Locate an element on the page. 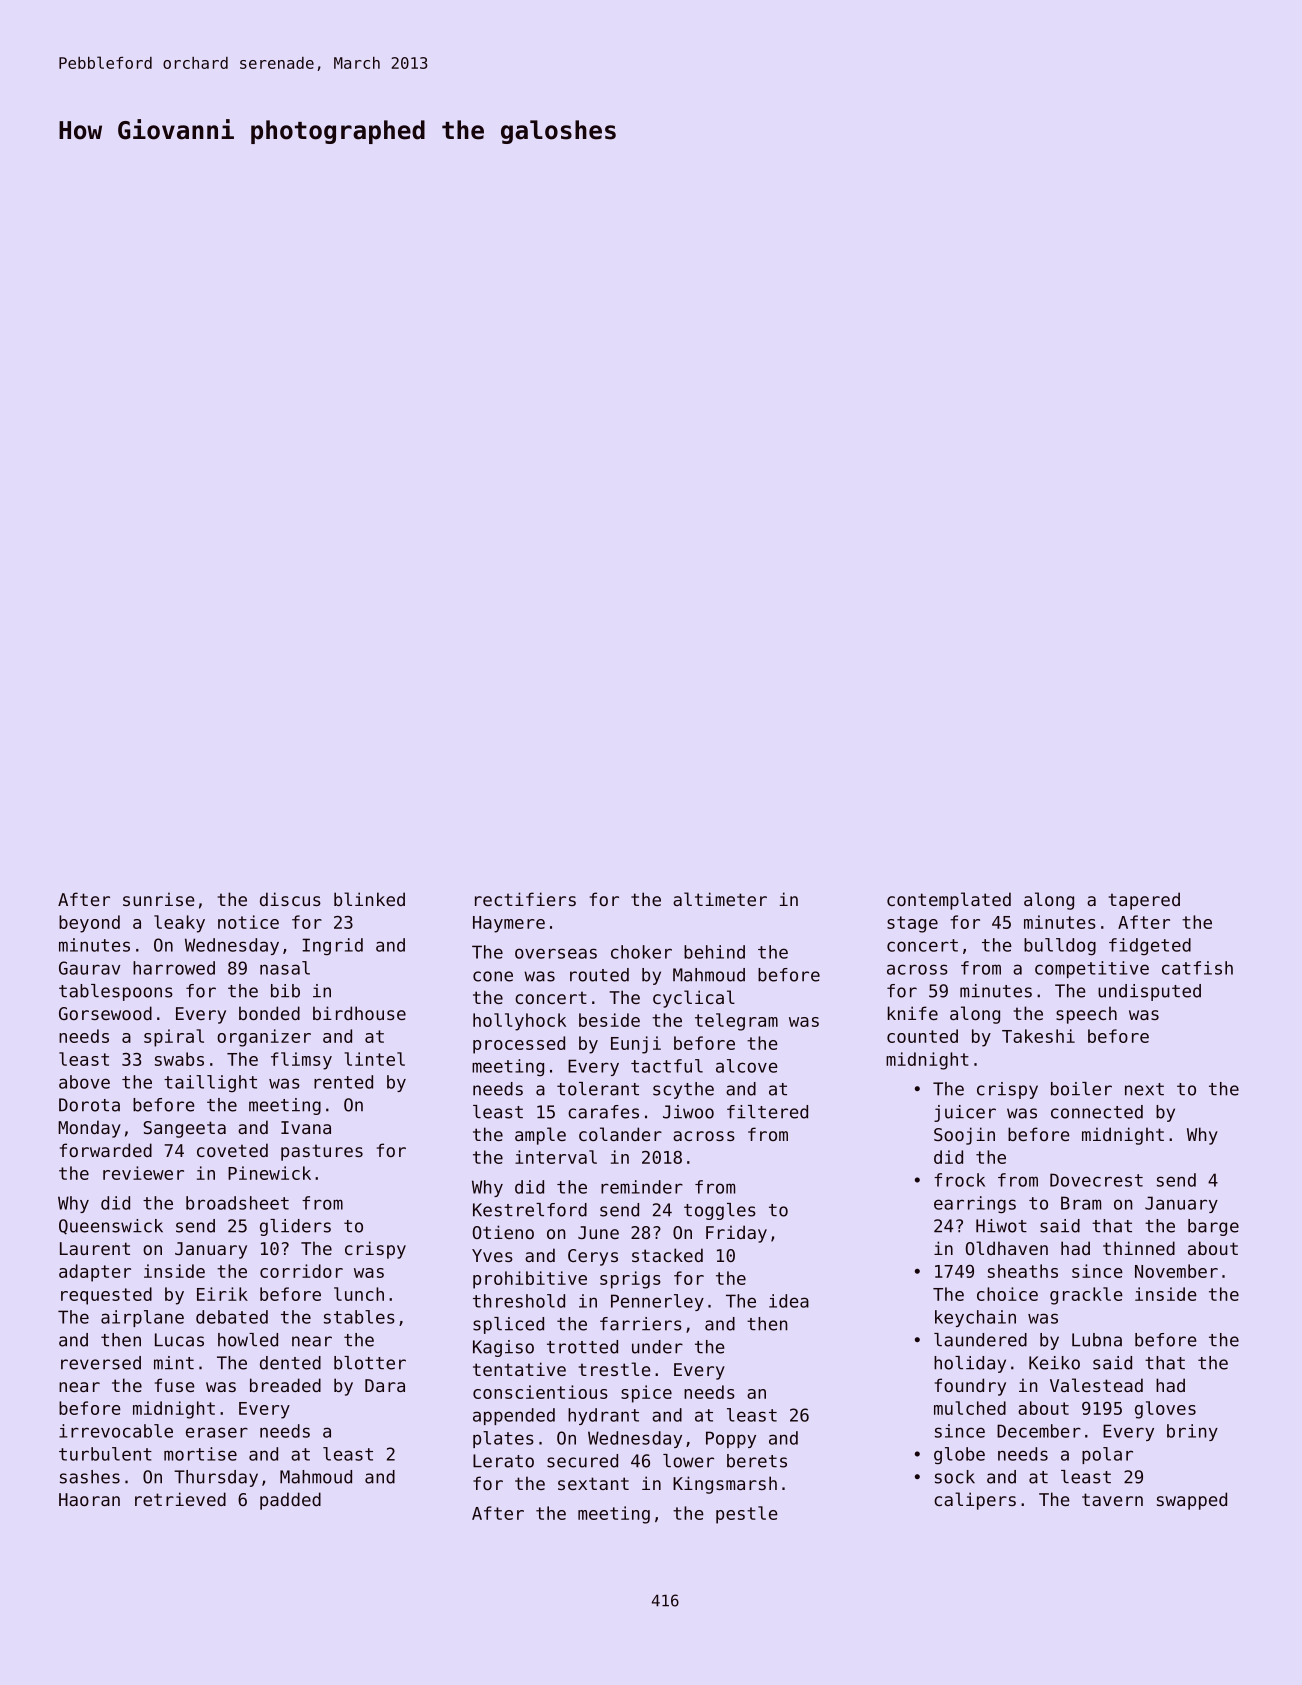 This page has height=1685, width=1302. Ingrid is located at coordinates (332, 946).
